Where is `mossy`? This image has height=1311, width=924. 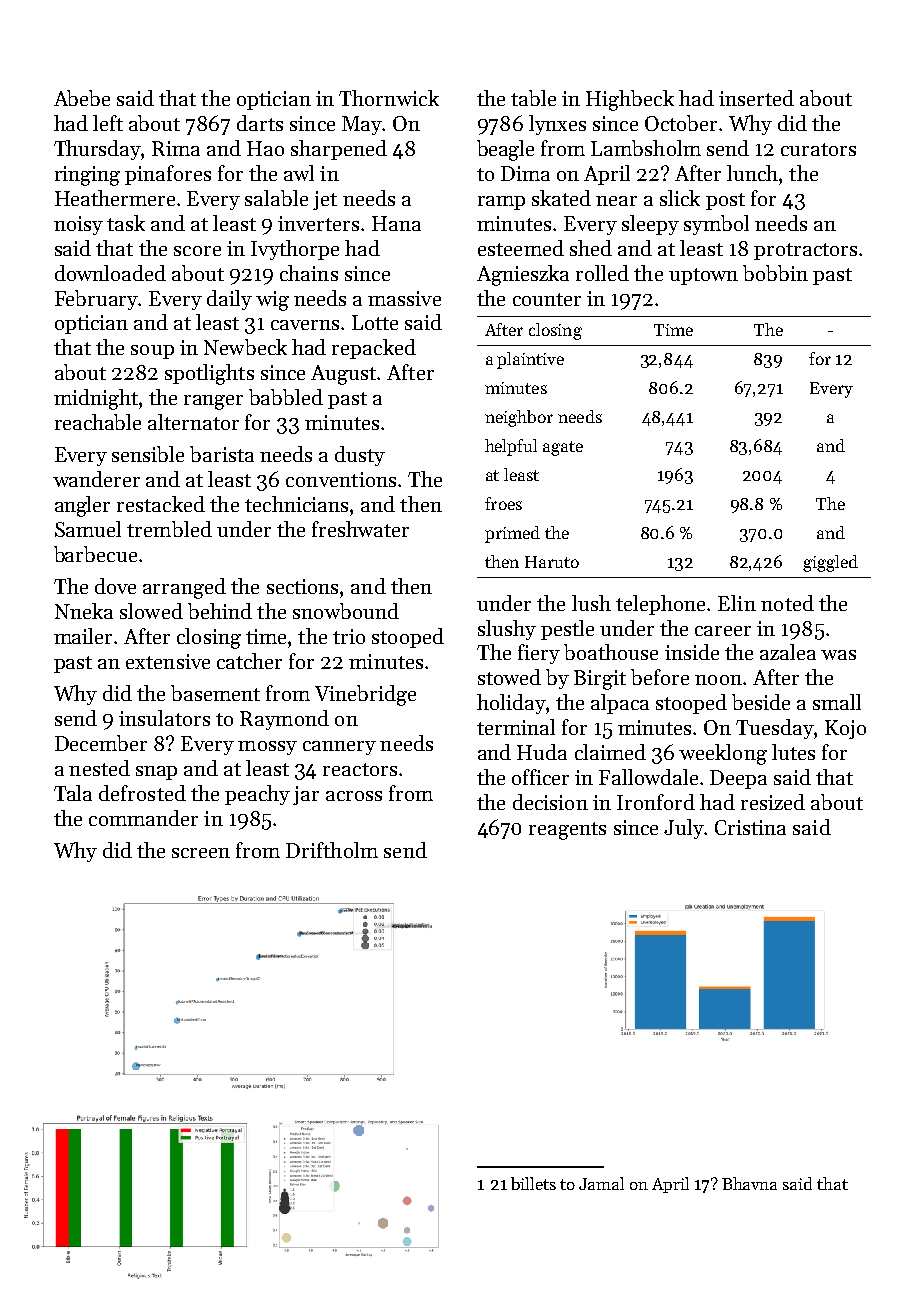
mossy is located at coordinates (267, 748).
